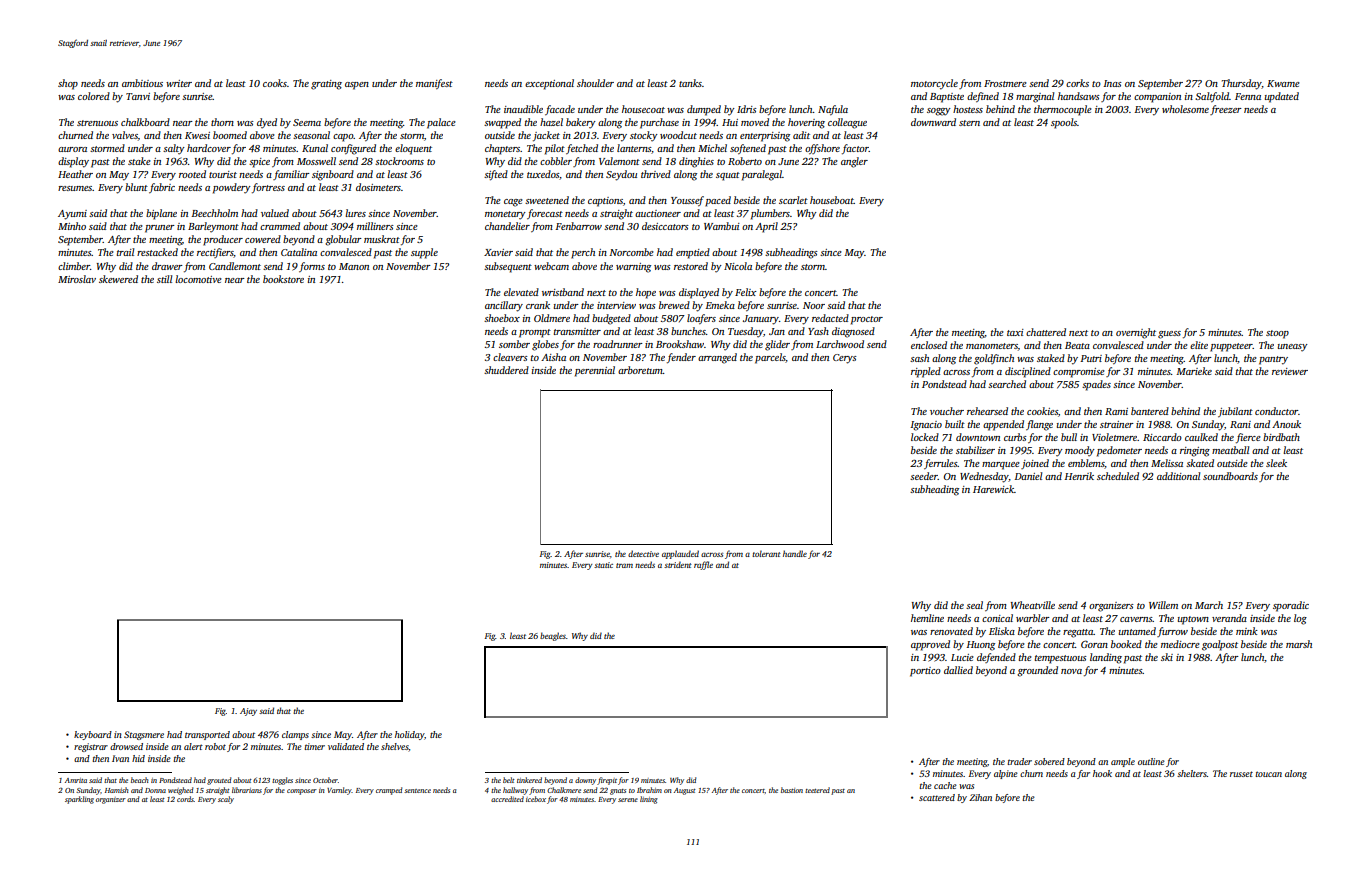 Image resolution: width=1372 pixels, height=887 pixels. What do you see at coordinates (68, 84) in the image?
I see `shop` at bounding box center [68, 84].
